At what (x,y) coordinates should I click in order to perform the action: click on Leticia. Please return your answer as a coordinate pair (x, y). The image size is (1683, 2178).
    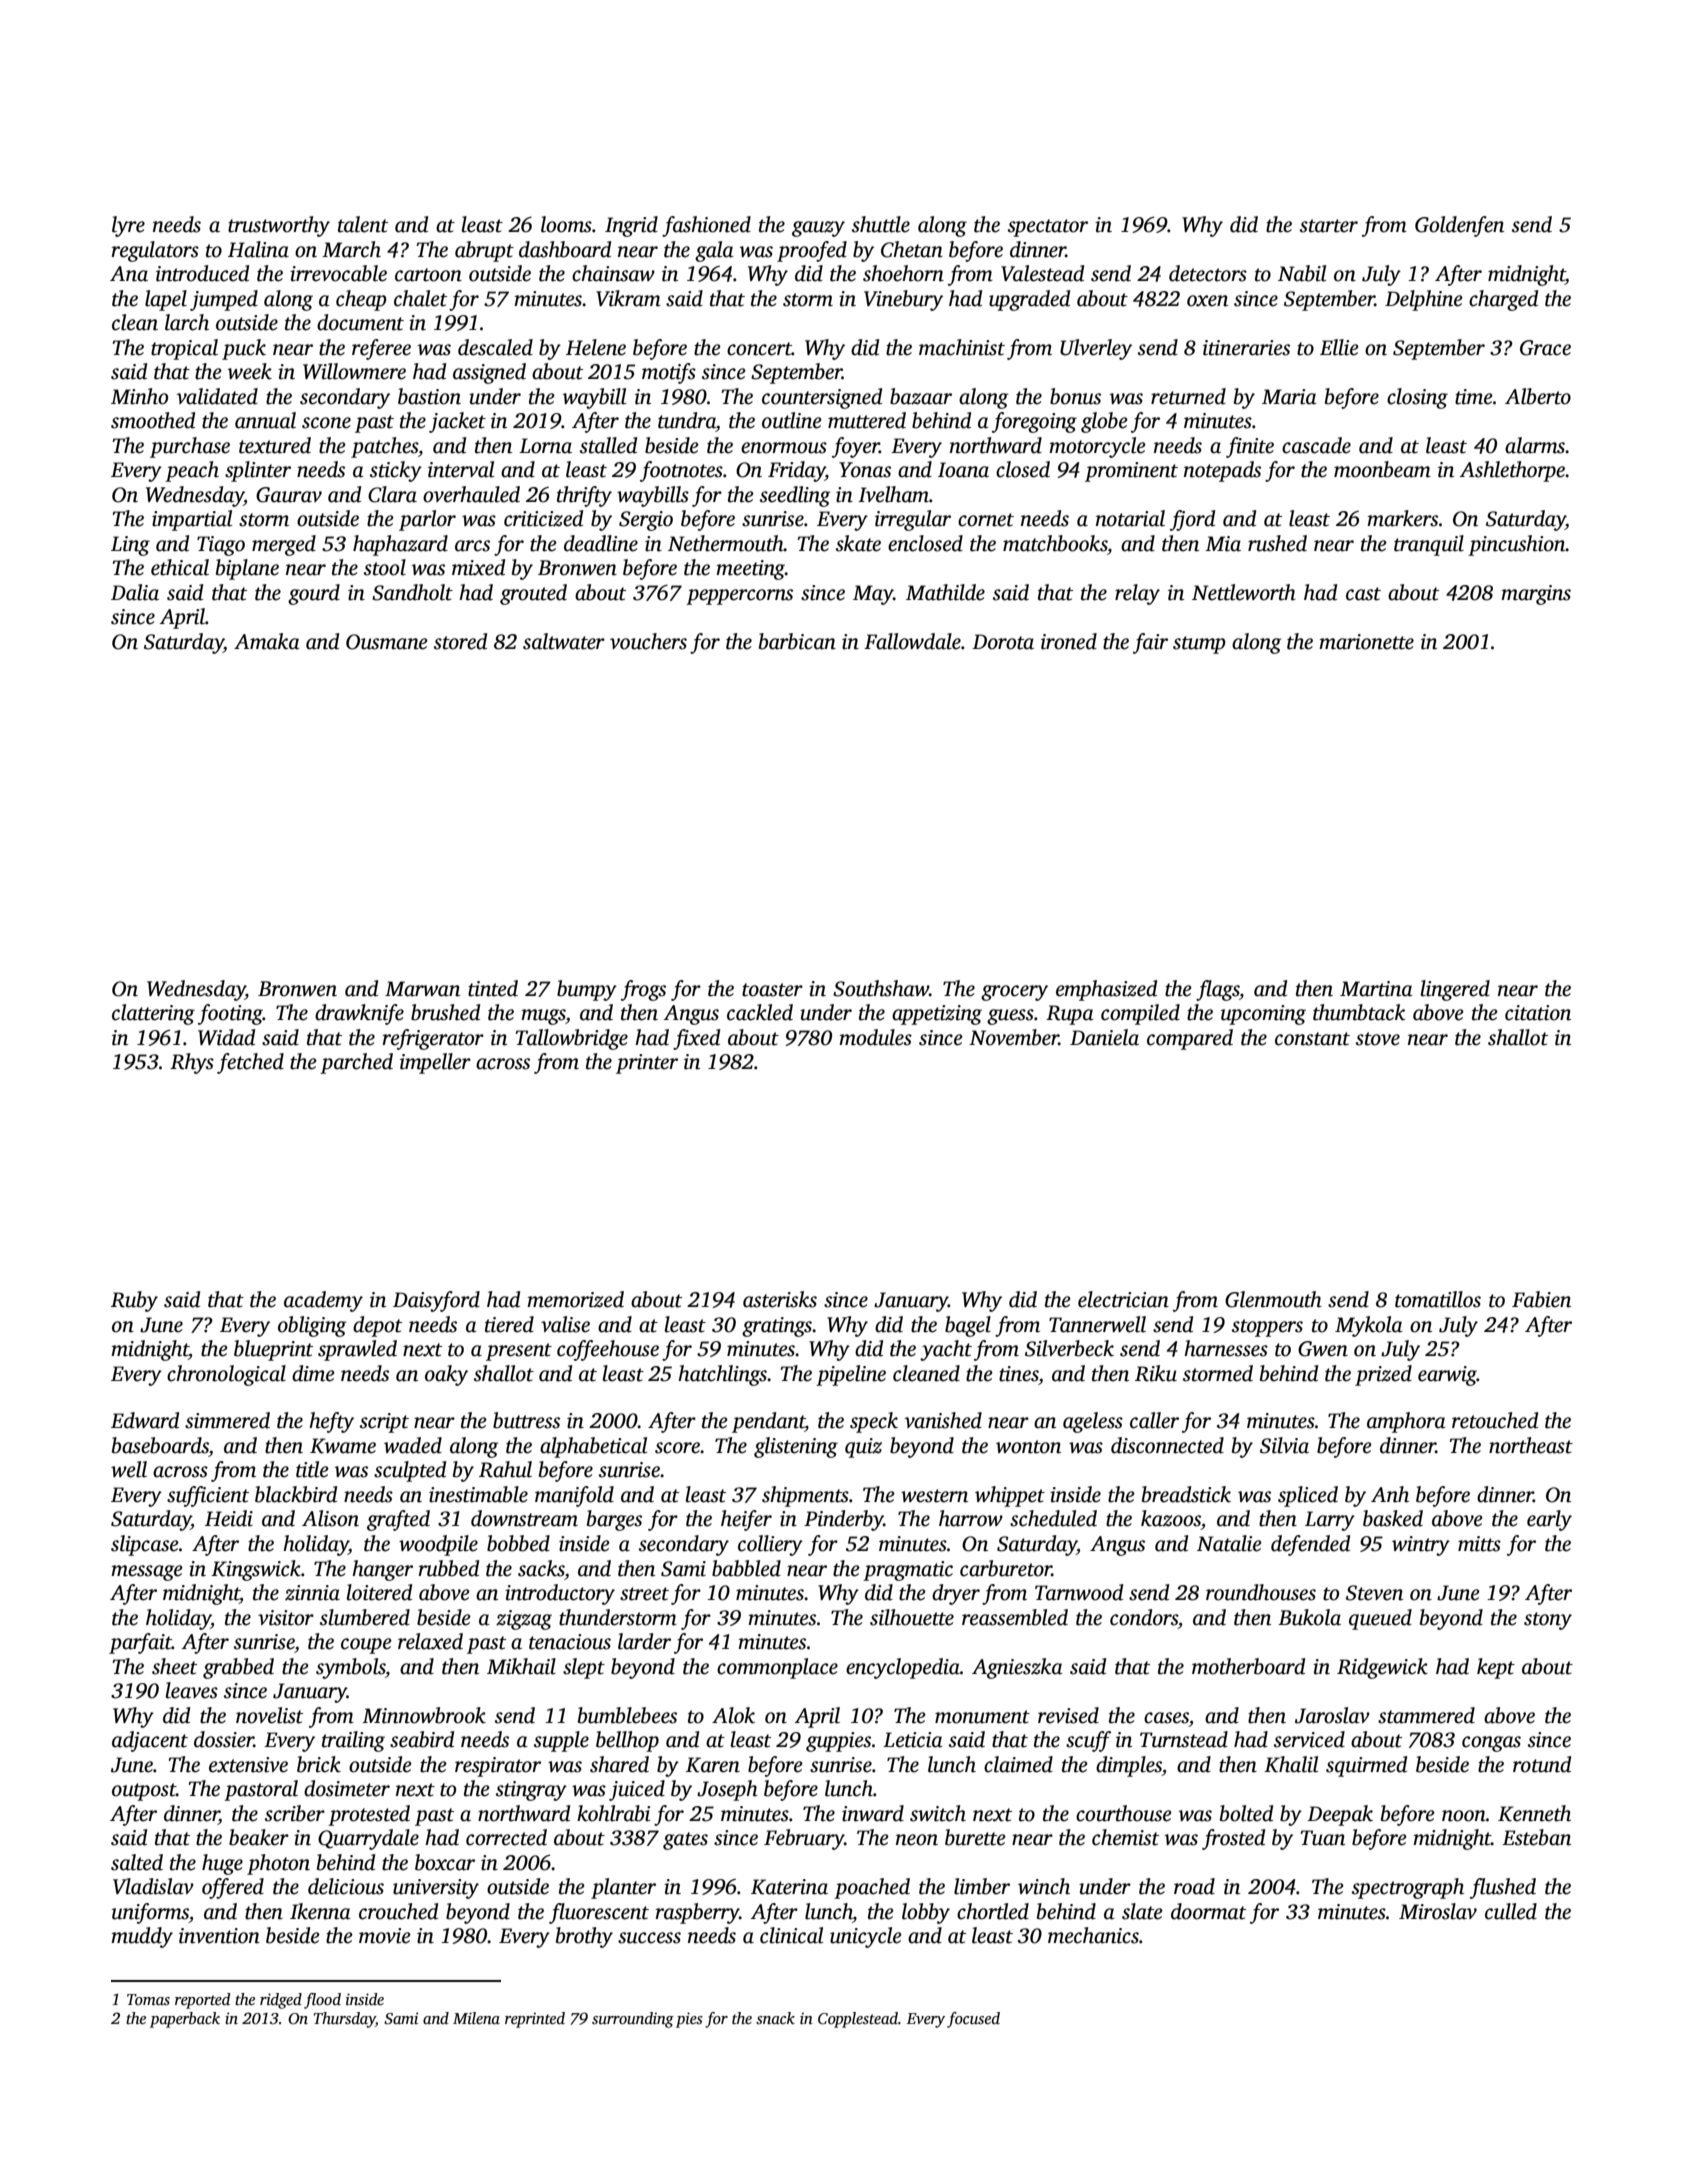
    Looking at the image, I should click on (913, 1740).
